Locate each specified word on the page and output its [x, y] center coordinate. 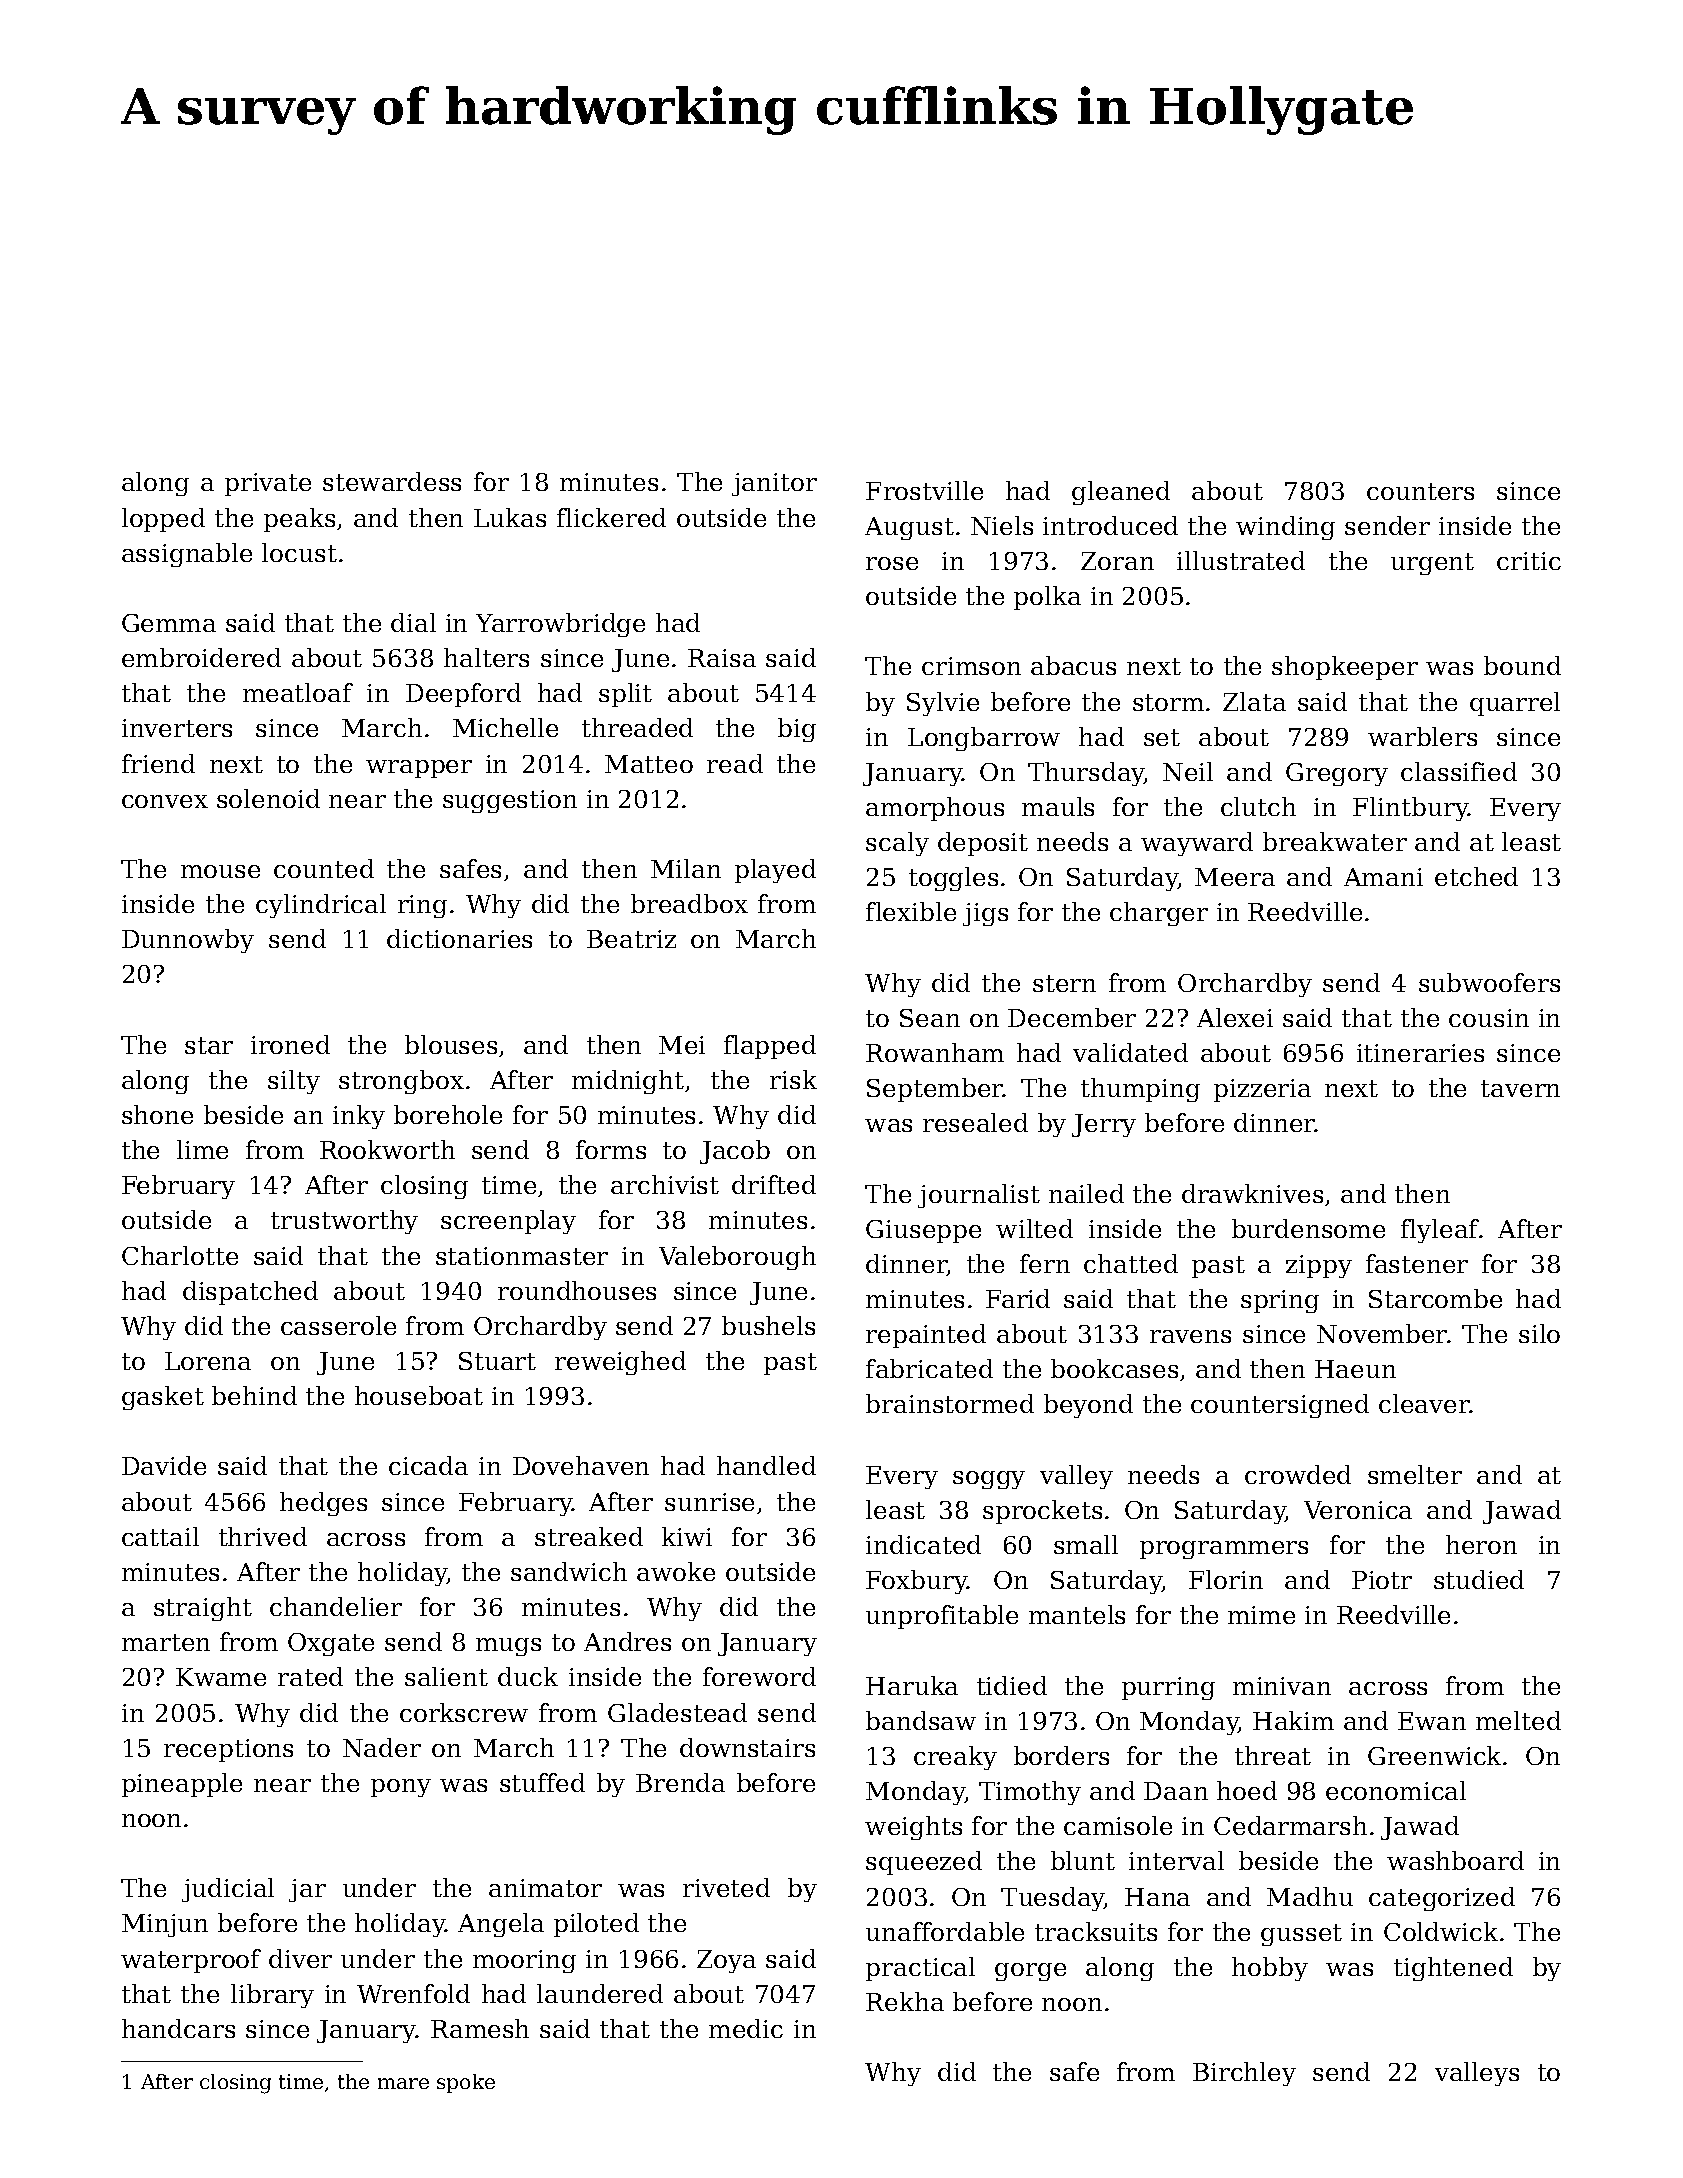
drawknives [1252, 1193]
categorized [1442, 1899]
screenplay [508, 1222]
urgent [1432, 564]
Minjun [165, 1925]
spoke [466, 2083]
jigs [985, 914]
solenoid [268, 798]
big [797, 730]
